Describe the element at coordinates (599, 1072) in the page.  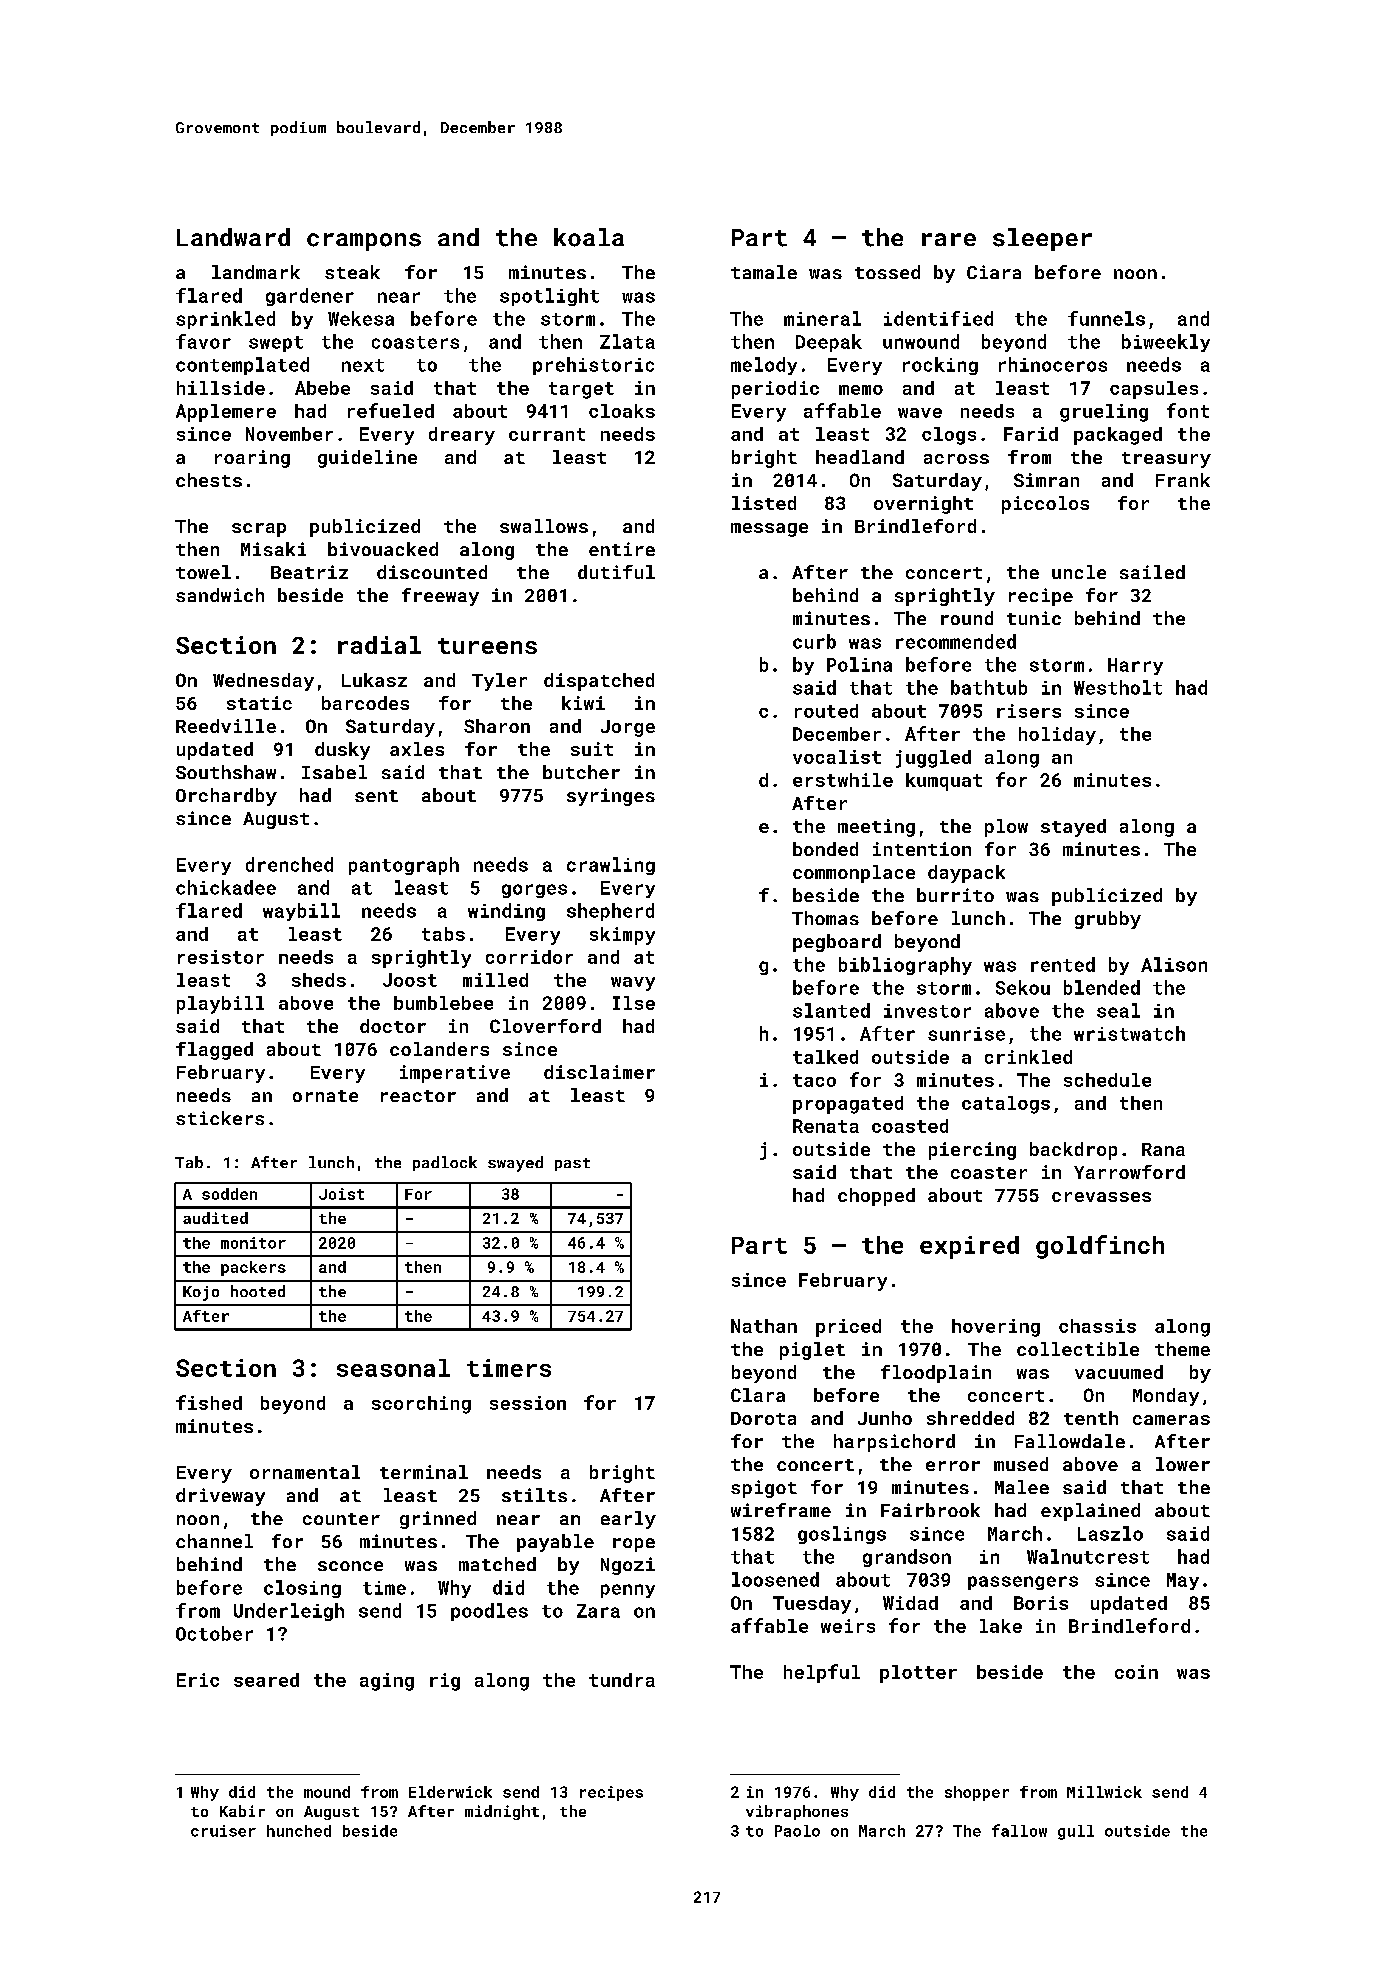
I see `disclaimer` at that location.
